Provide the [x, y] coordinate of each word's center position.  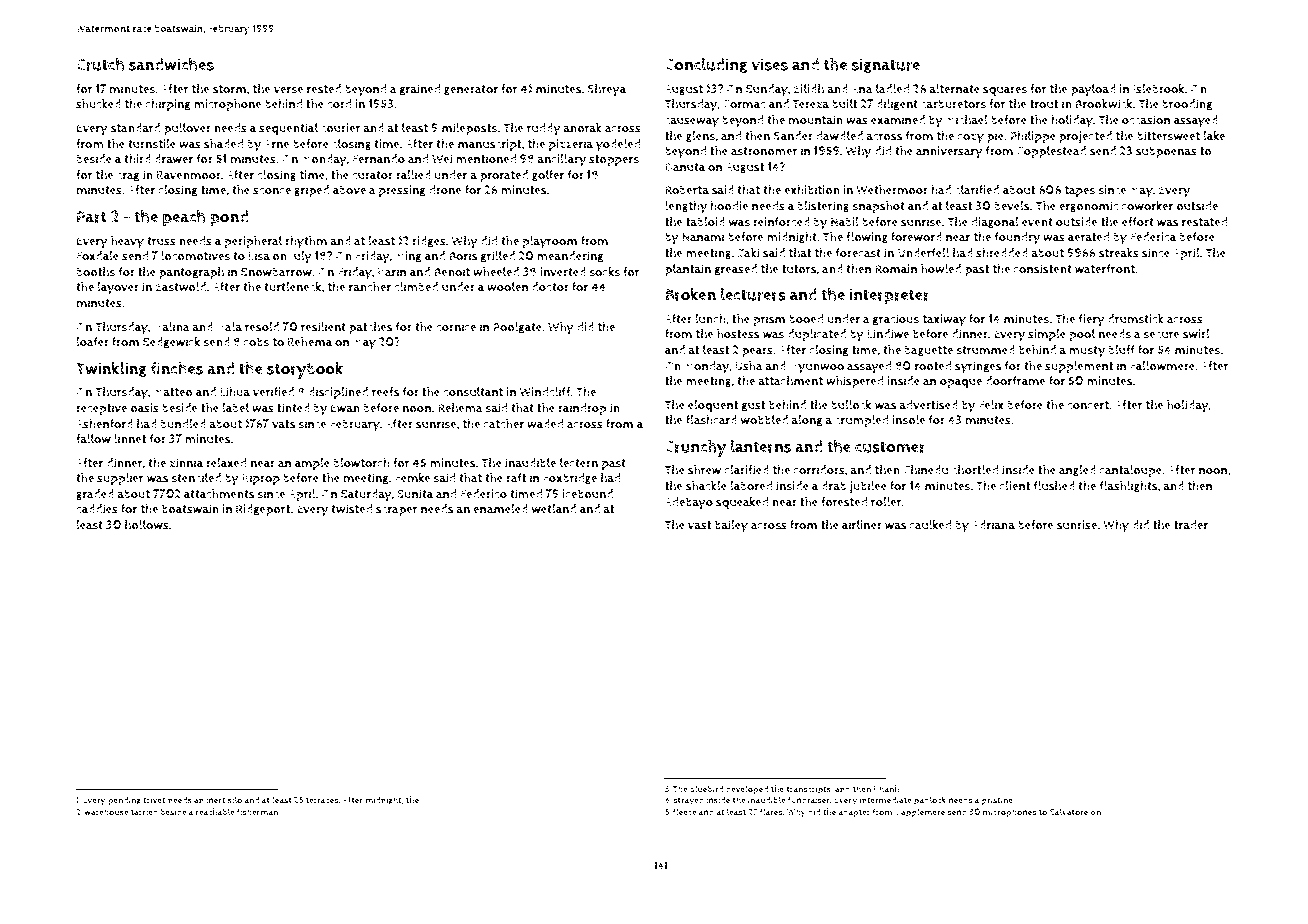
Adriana [993, 525]
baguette [928, 351]
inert [215, 800]
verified [273, 392]
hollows [147, 525]
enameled [500, 509]
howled [941, 269]
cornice [456, 327]
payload [1093, 90]
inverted [563, 272]
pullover [187, 129]
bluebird [706, 789]
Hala [229, 326]
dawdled [839, 136]
